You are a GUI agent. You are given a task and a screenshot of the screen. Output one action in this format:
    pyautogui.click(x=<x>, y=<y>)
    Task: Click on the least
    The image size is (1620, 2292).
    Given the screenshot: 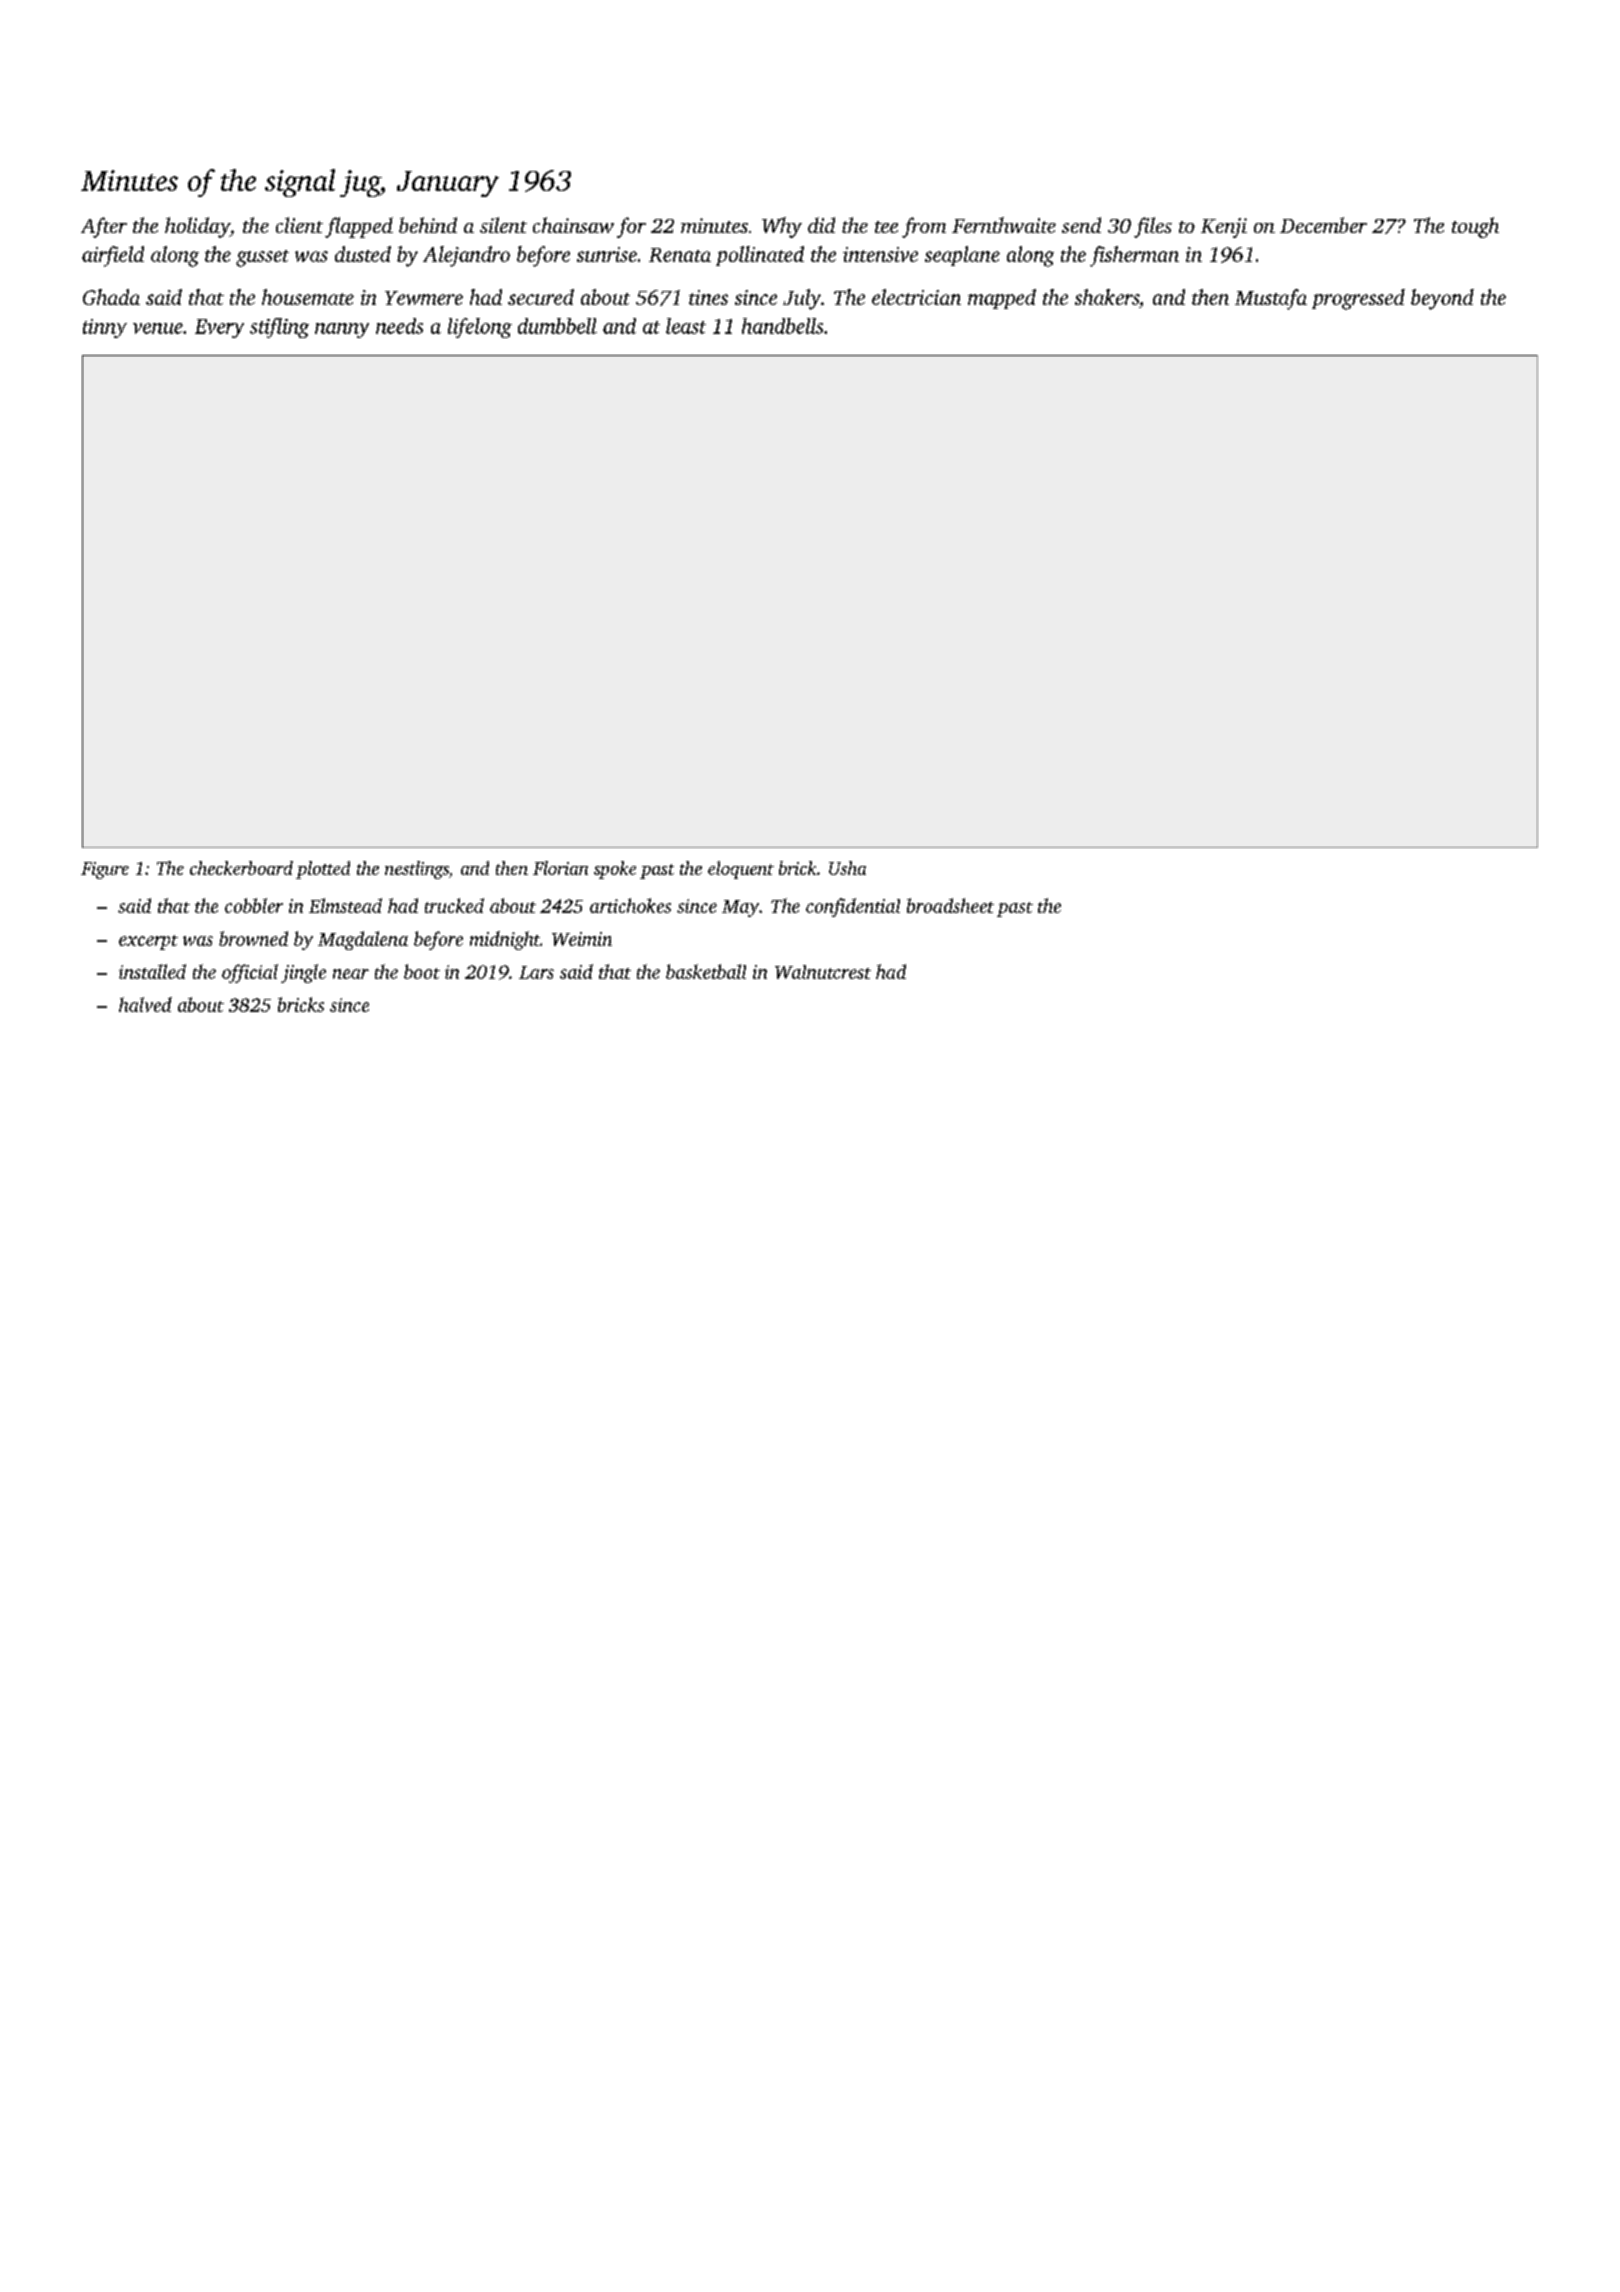 What is the action you would take?
    pyautogui.click(x=686, y=326)
